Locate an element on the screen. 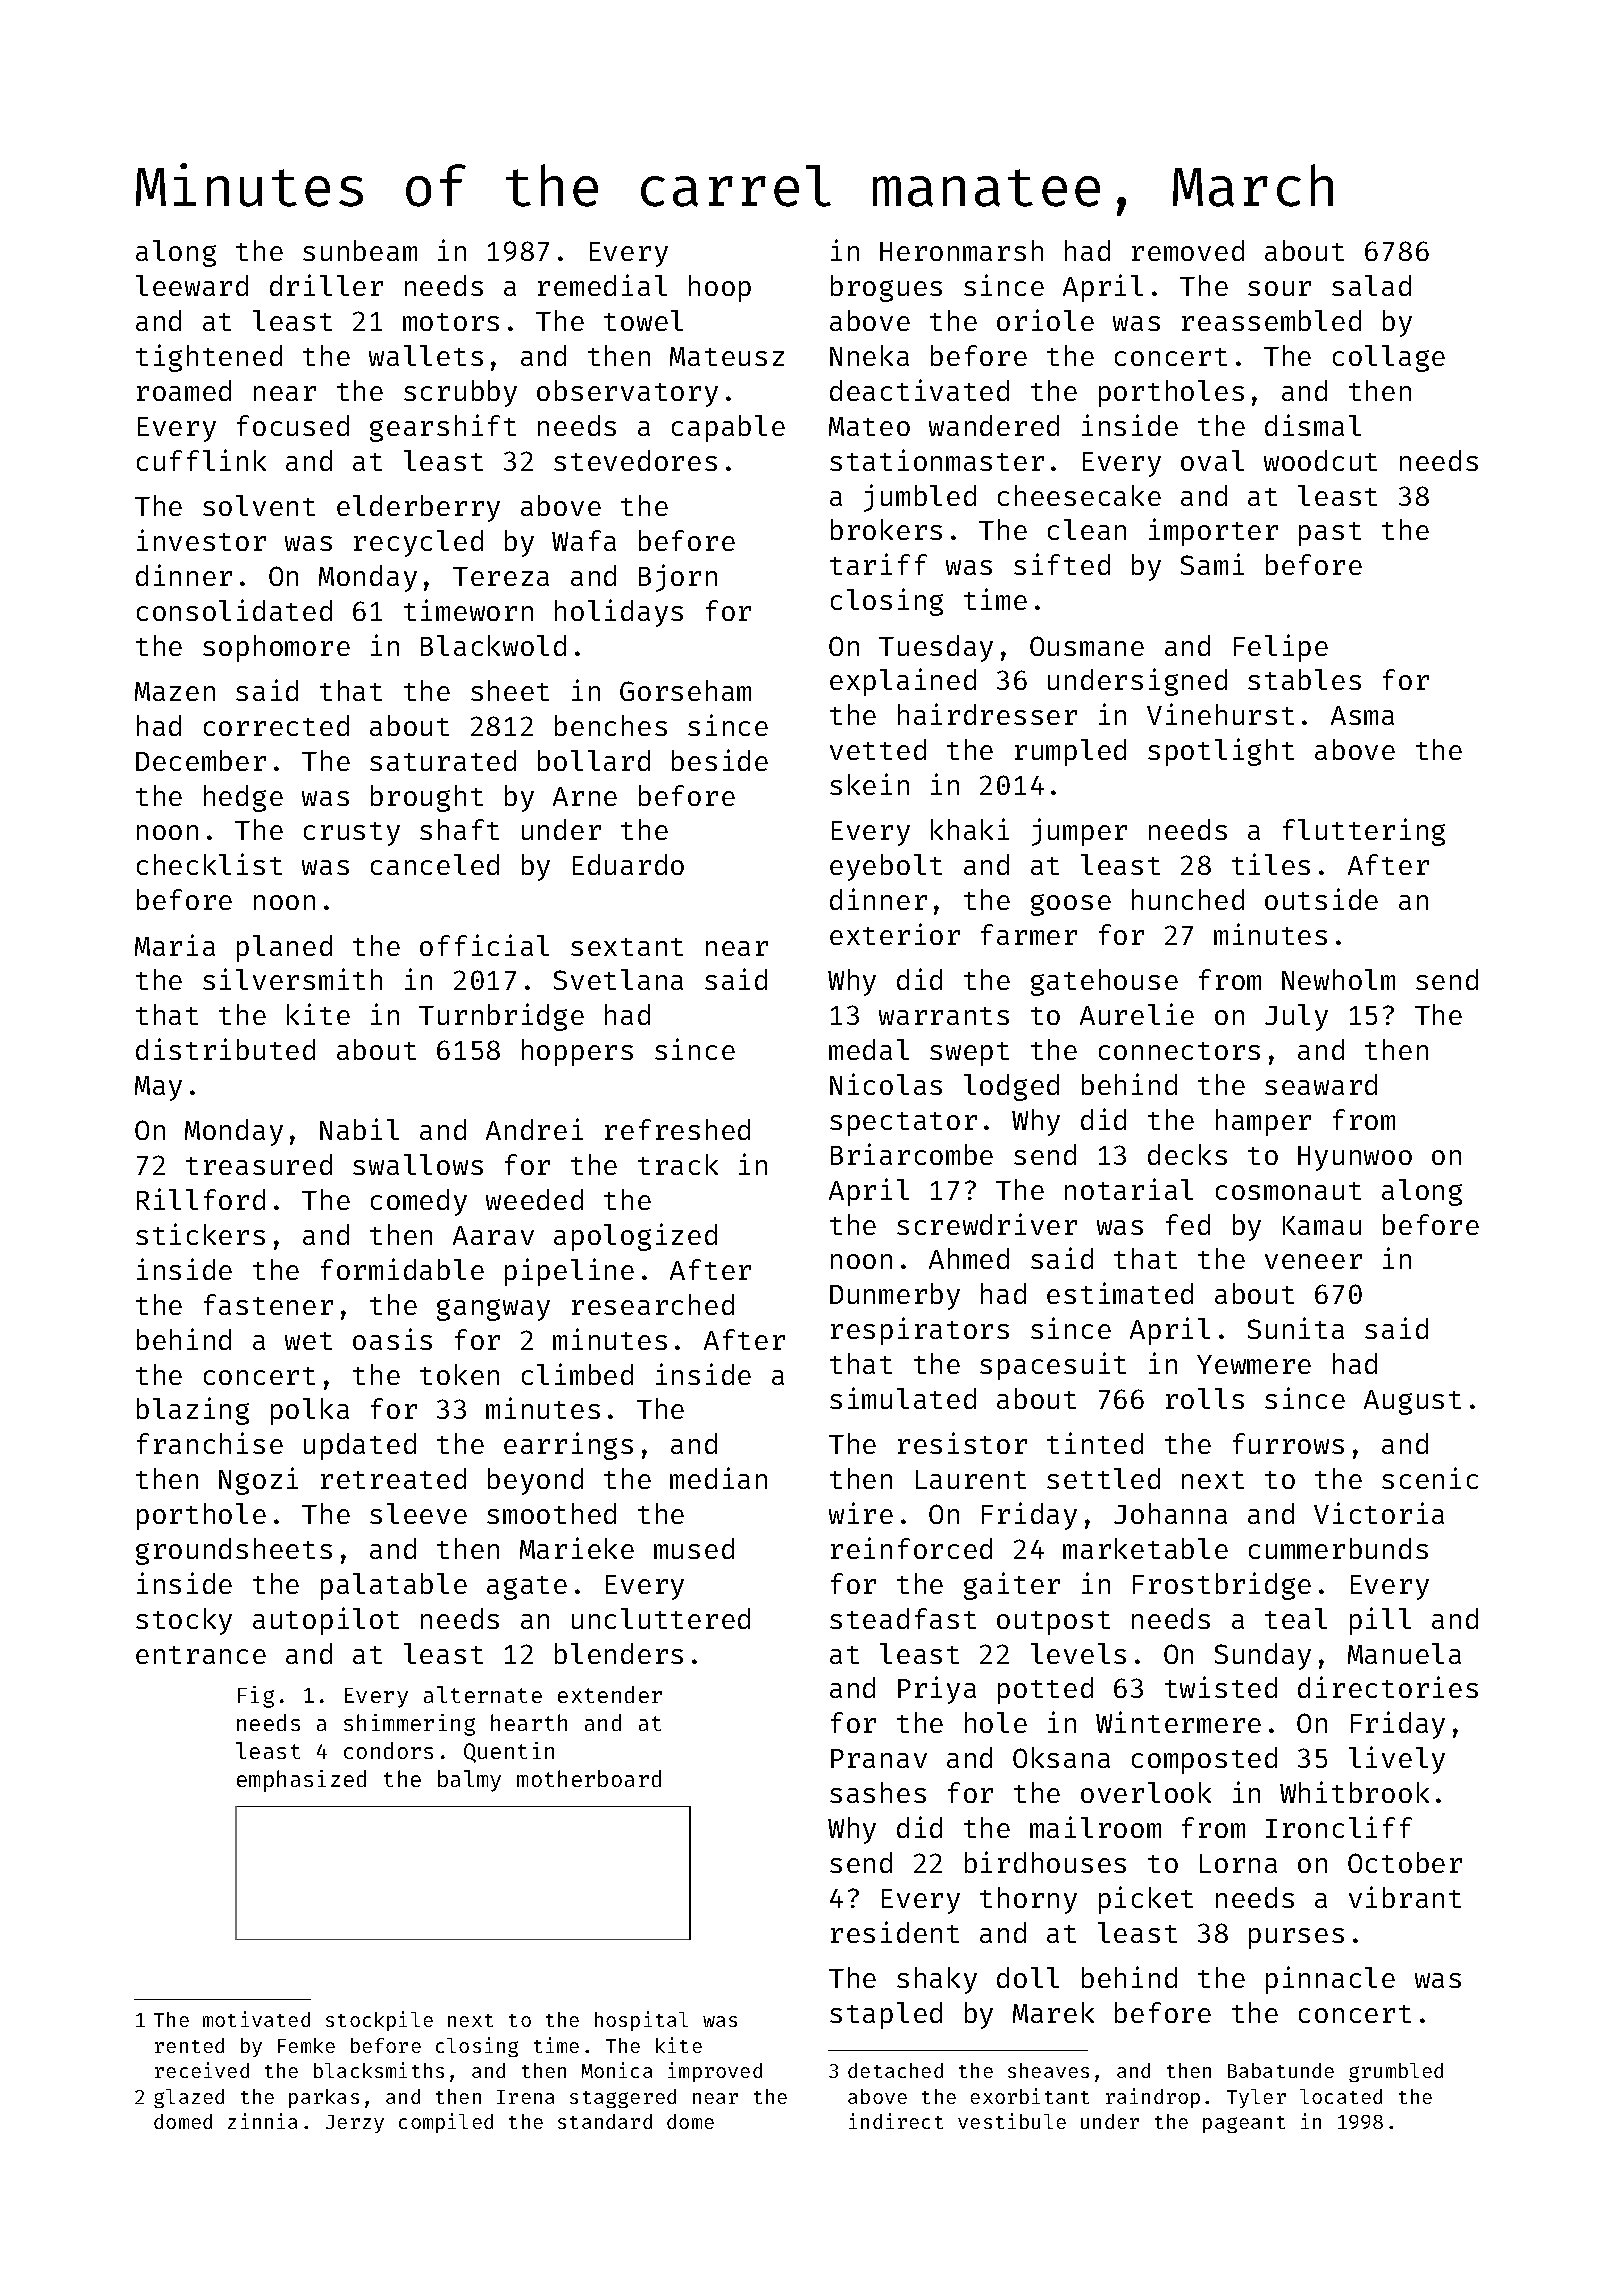  leeward is located at coordinates (192, 285).
